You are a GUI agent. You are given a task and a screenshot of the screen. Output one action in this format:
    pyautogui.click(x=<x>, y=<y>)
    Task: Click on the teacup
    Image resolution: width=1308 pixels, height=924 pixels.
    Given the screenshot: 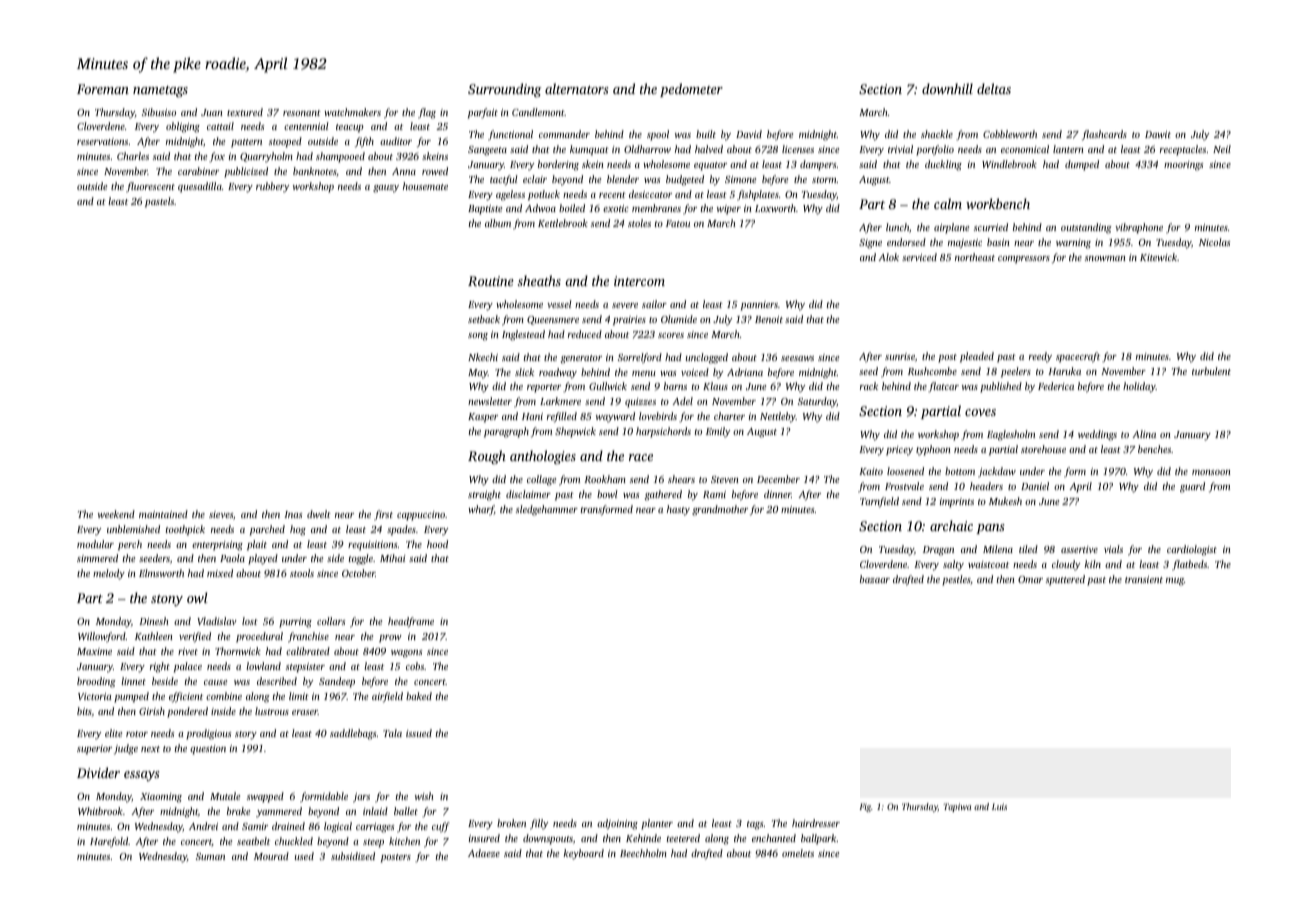 What is the action you would take?
    pyautogui.click(x=350, y=128)
